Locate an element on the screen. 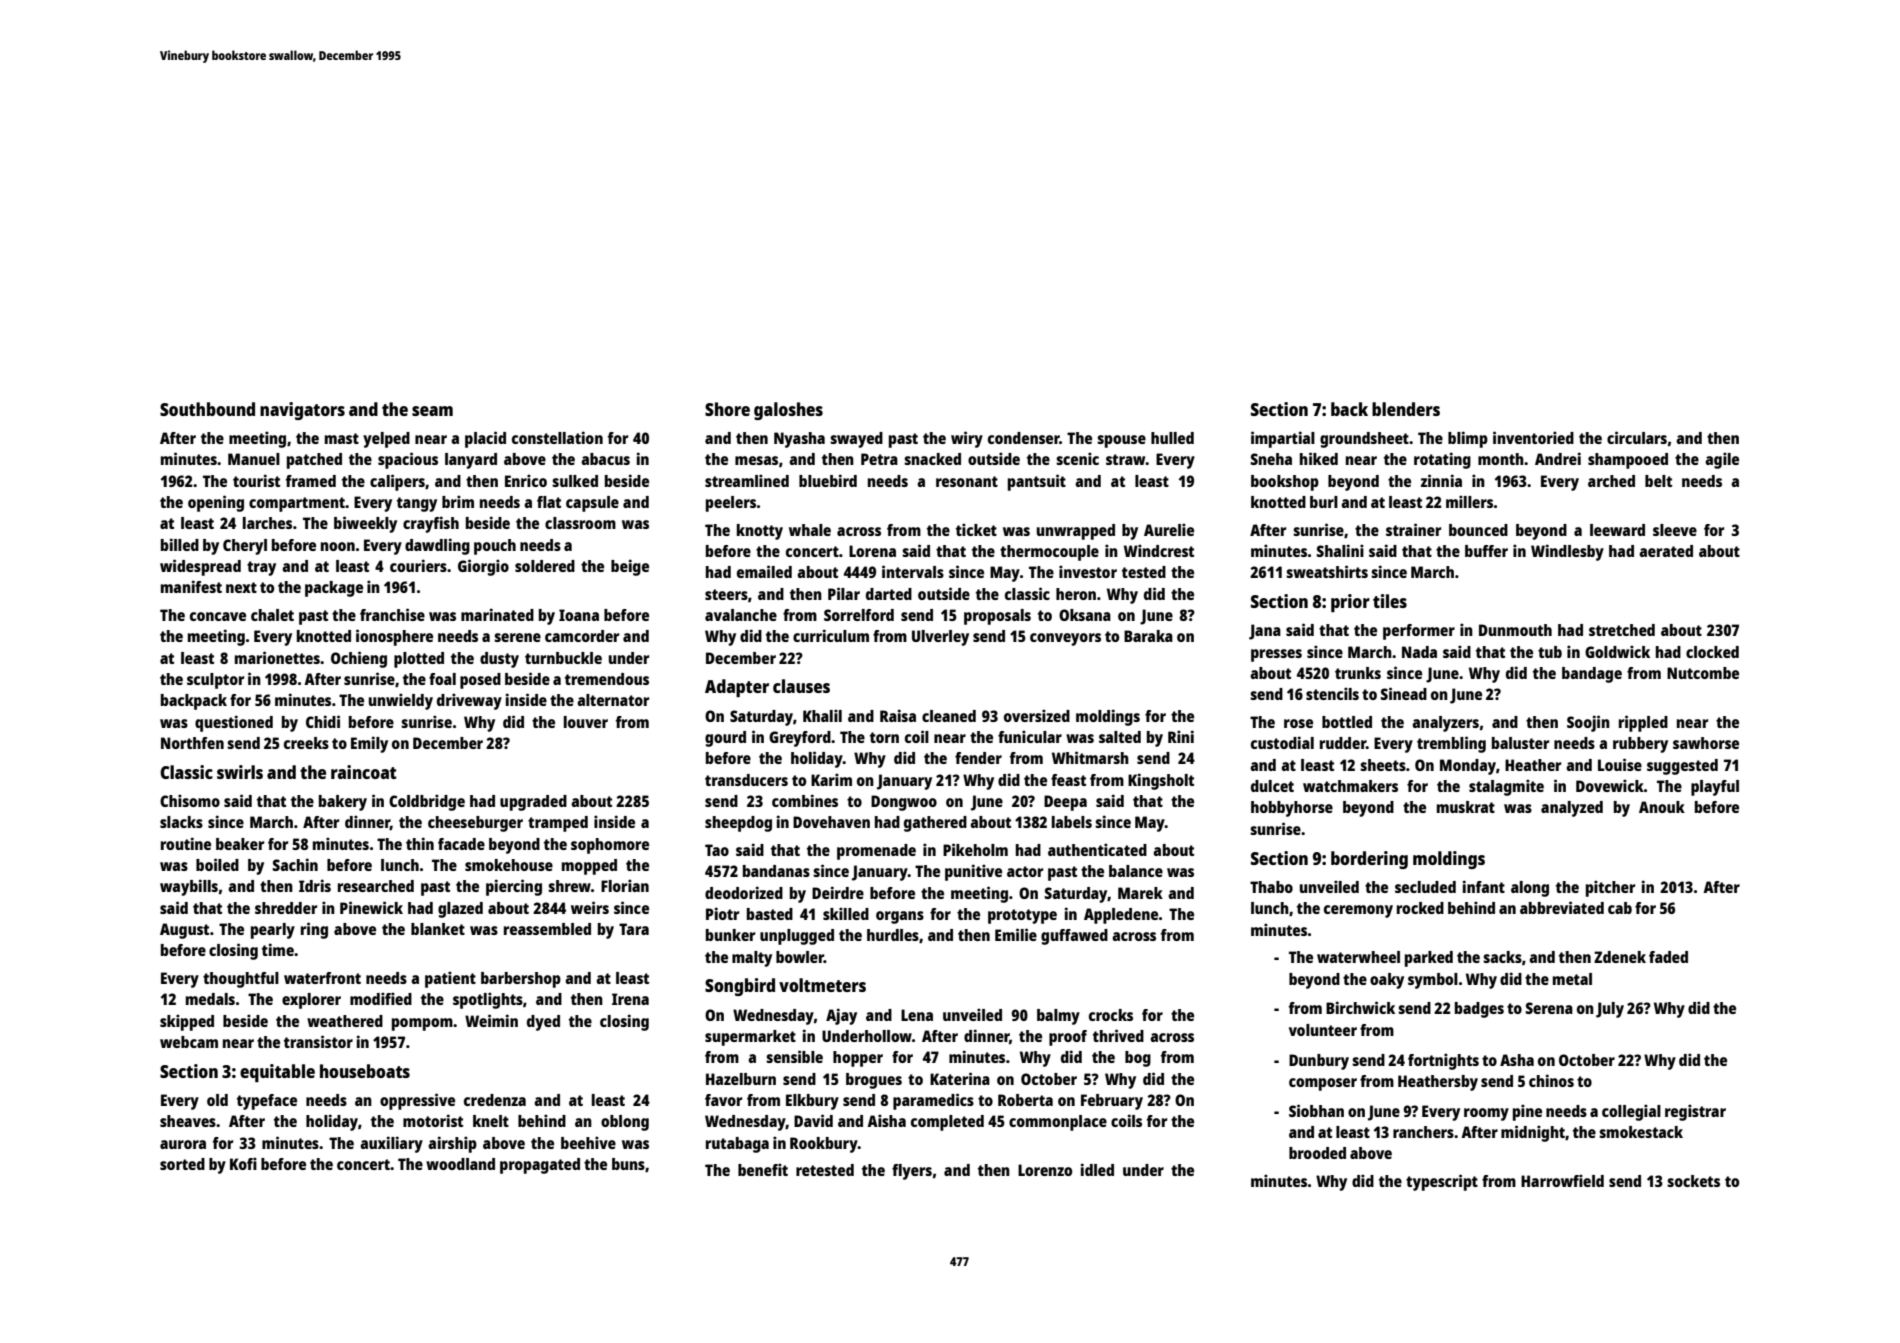  marinated is located at coordinates (497, 614).
